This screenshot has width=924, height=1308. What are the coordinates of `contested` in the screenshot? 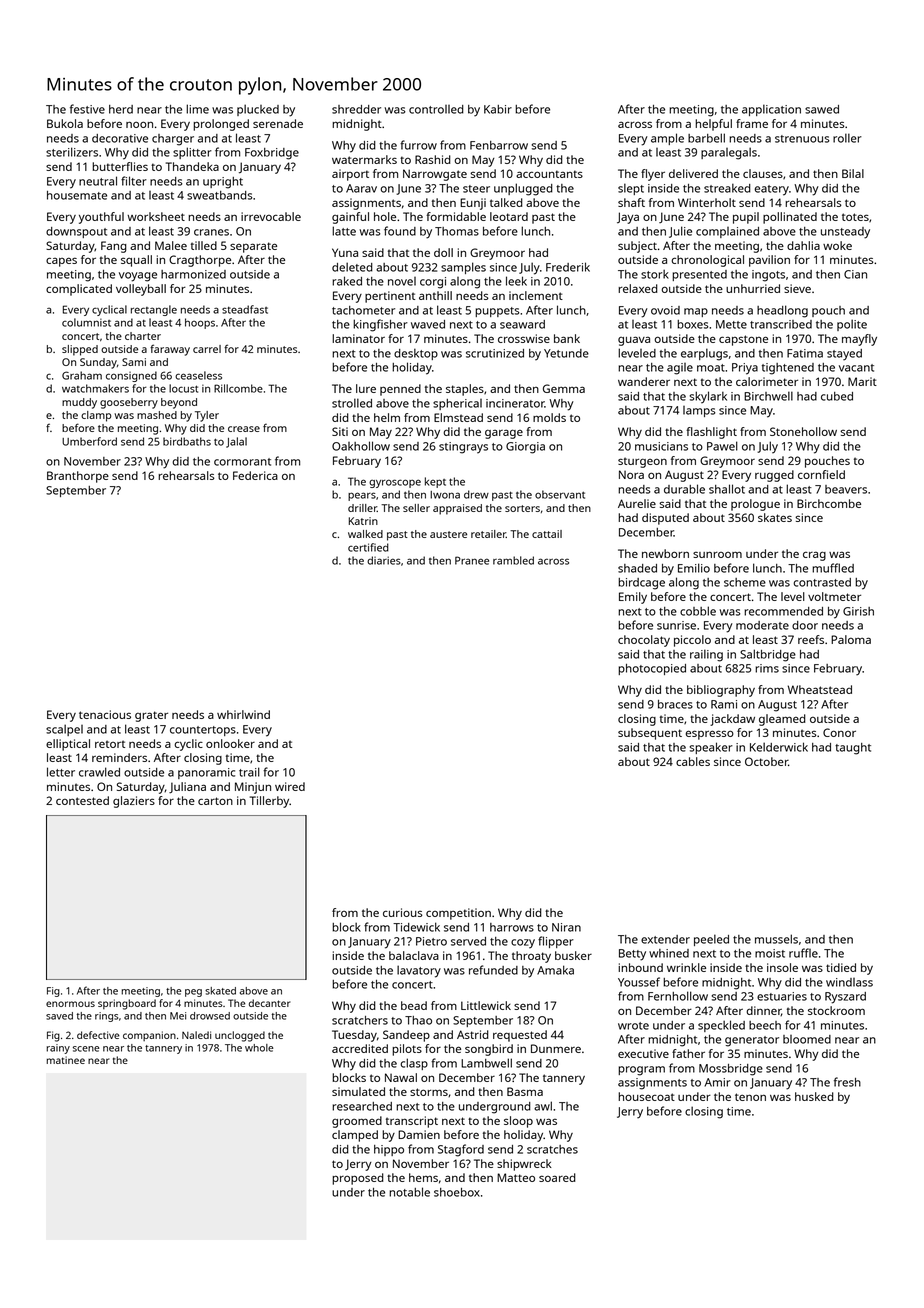 It's located at (82, 800).
